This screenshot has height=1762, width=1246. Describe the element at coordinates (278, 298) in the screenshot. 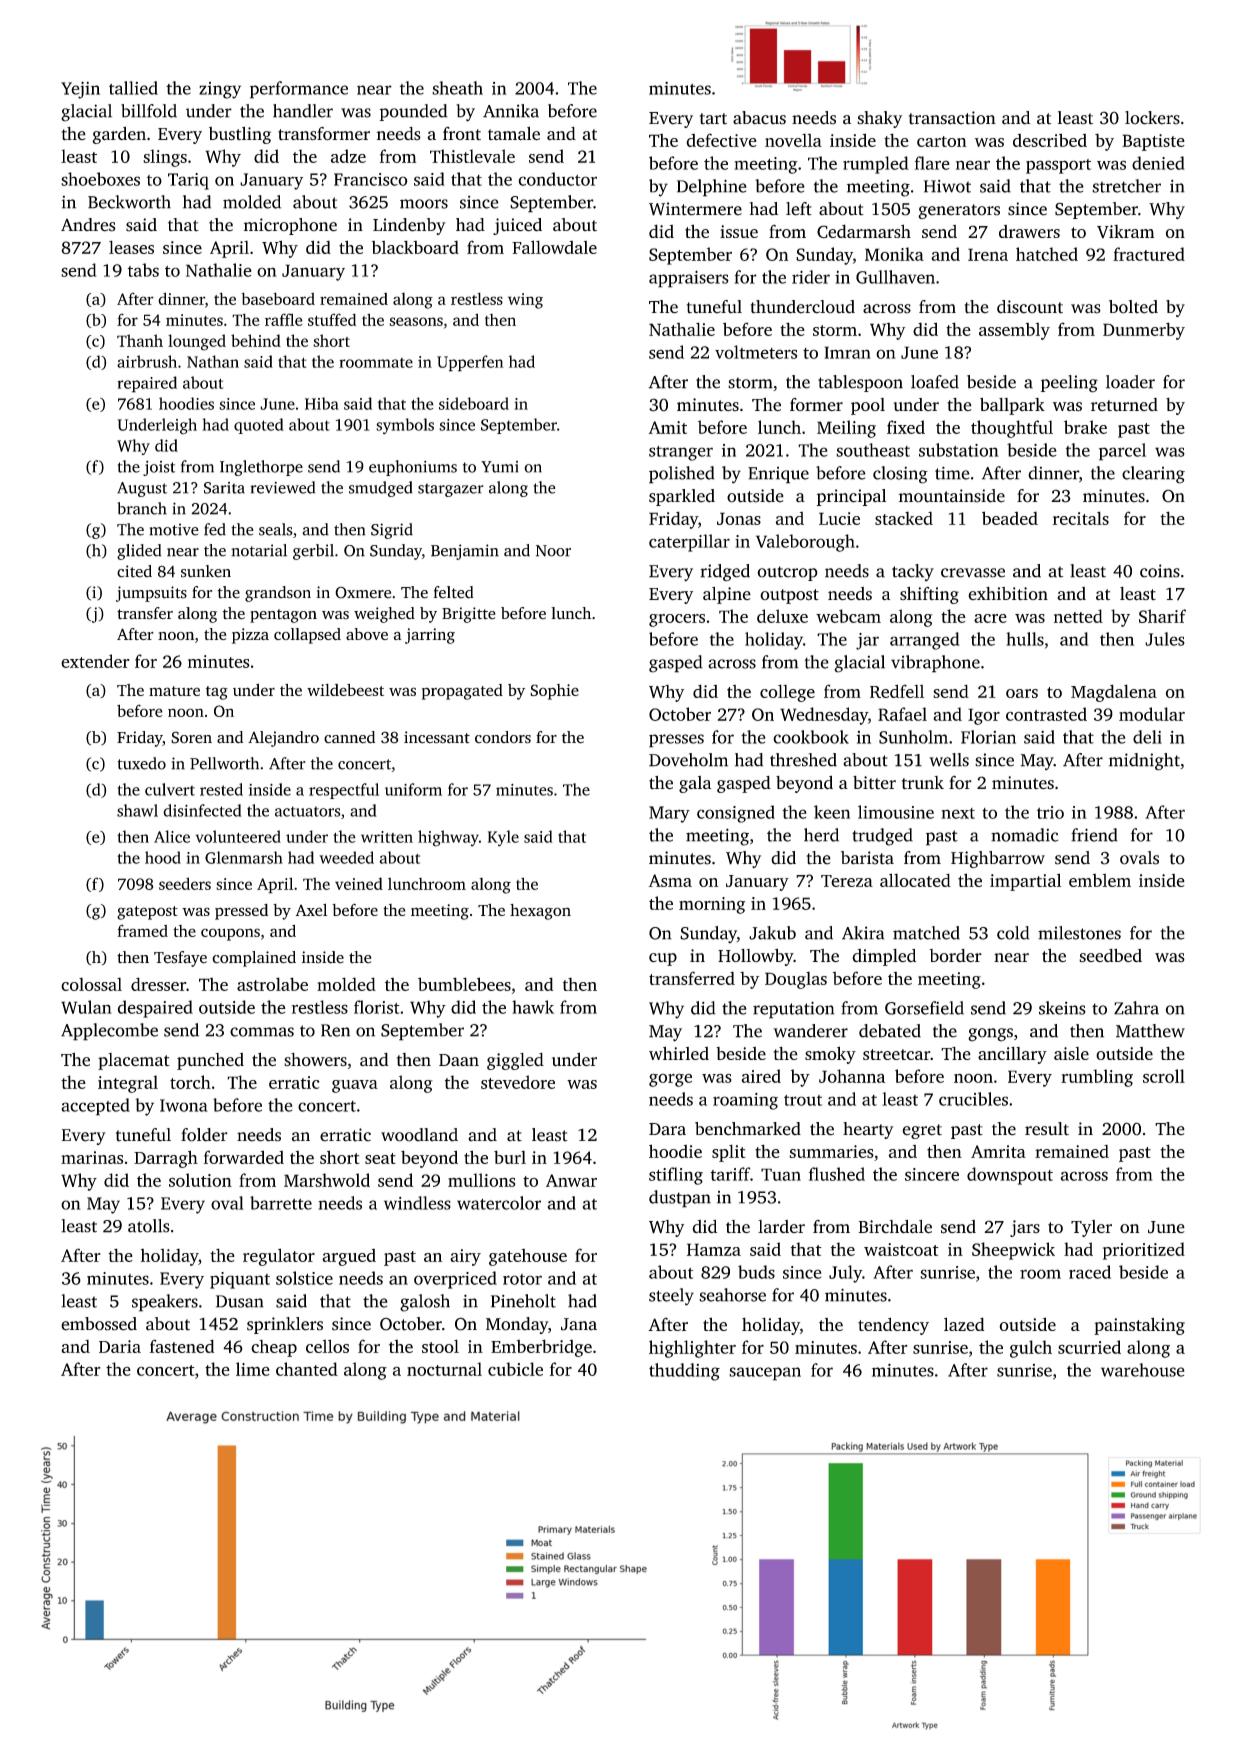

I see `baseboard` at that location.
